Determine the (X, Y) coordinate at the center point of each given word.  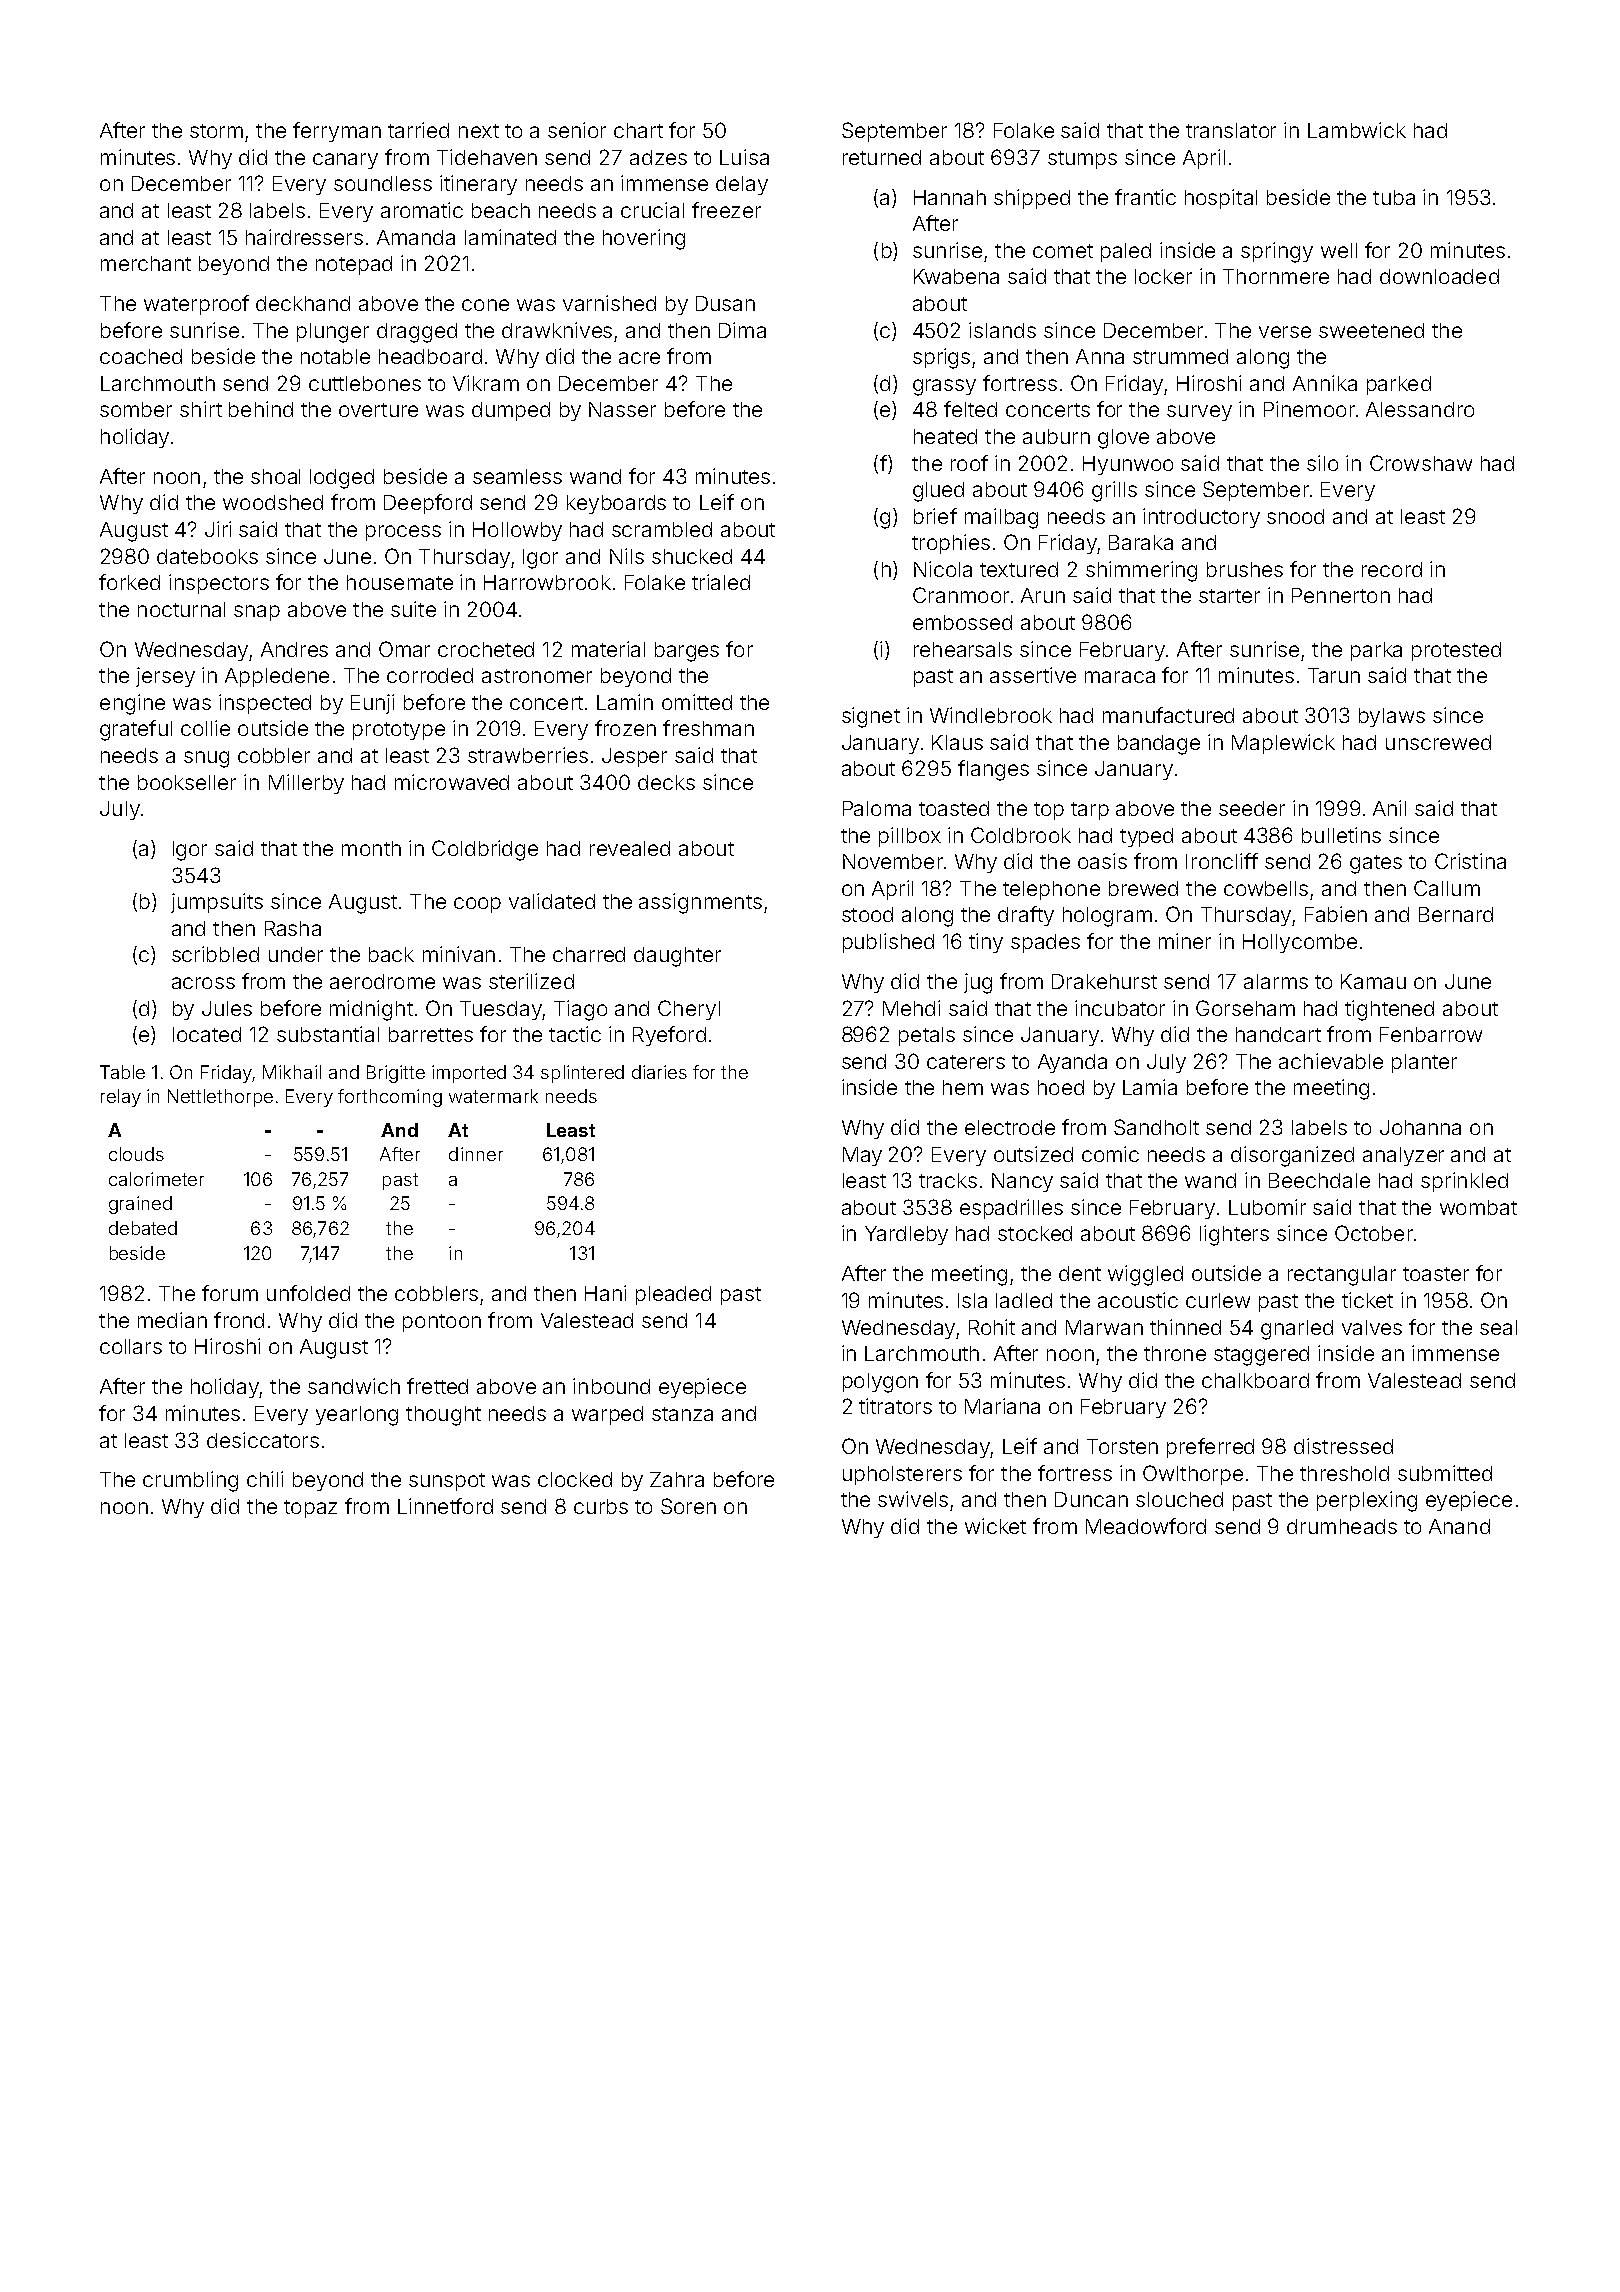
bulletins (1341, 835)
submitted (1445, 1473)
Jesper (634, 757)
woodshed (273, 502)
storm (216, 131)
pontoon (442, 1323)
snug (206, 759)
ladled (1024, 1300)
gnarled (1297, 1330)
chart (638, 130)
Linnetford (445, 1506)
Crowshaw (1421, 463)
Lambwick (1357, 130)
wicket (995, 1526)
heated (945, 436)
